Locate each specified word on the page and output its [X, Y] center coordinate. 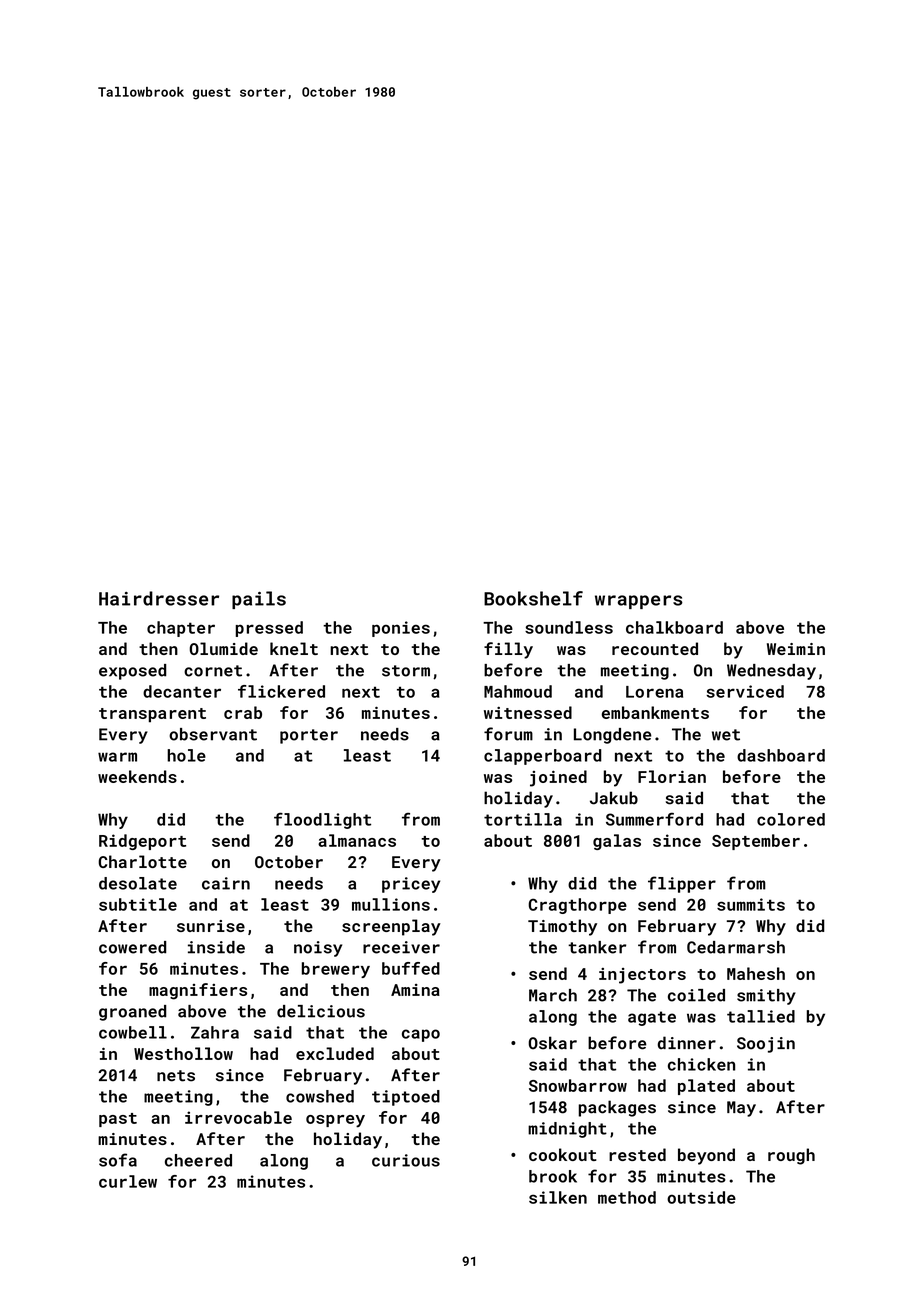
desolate [138, 883]
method [627, 1197]
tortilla [523, 819]
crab [243, 712]
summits [751, 904]
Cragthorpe [577, 906]
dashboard [781, 755]
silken [558, 1197]
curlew [128, 1181]
